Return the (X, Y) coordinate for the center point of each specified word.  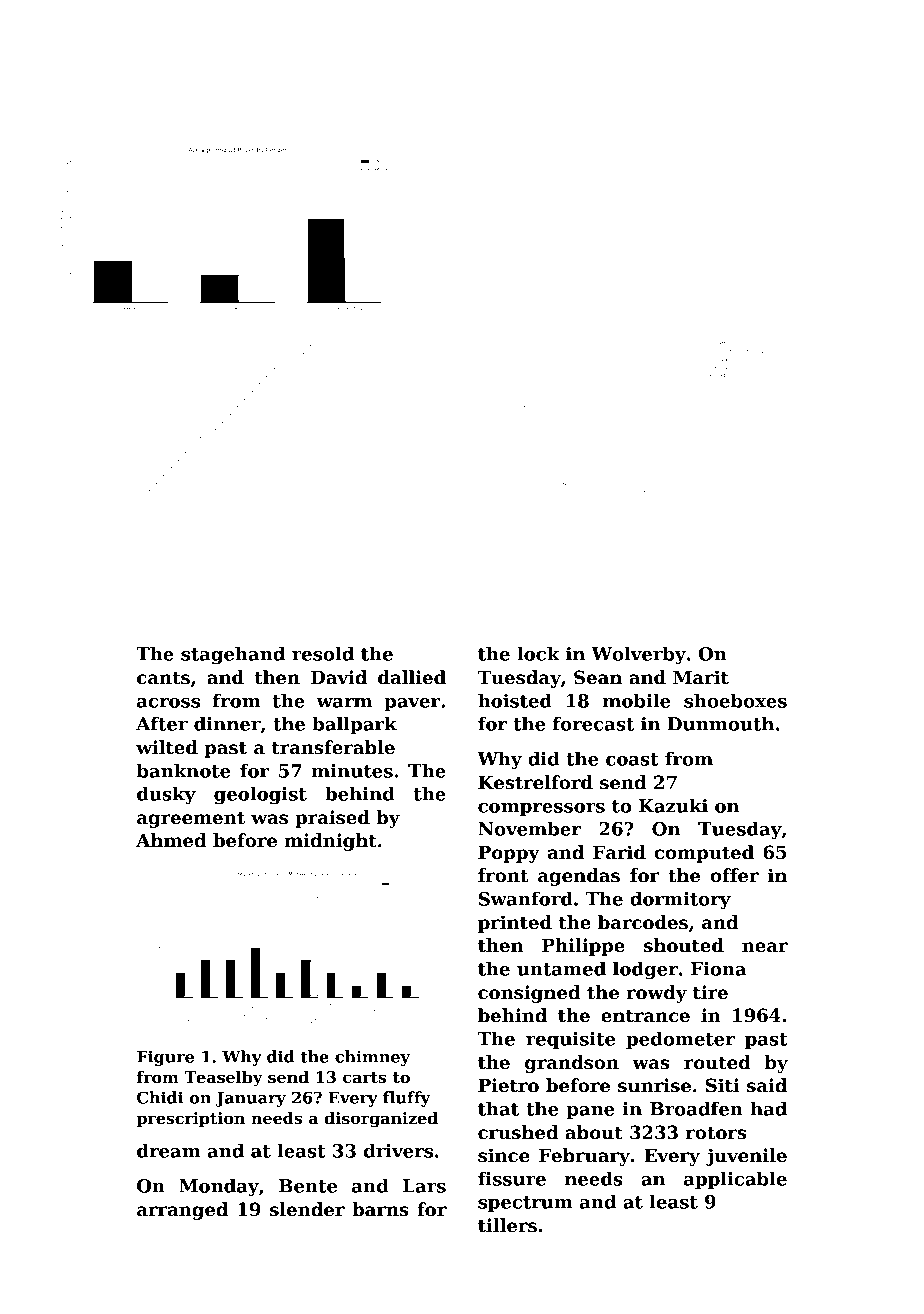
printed (515, 924)
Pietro (508, 1085)
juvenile (746, 1157)
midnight (331, 842)
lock (538, 653)
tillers (507, 1225)
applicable (735, 1180)
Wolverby (638, 655)
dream (168, 1150)
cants (163, 678)
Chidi (160, 1097)
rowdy (656, 994)
